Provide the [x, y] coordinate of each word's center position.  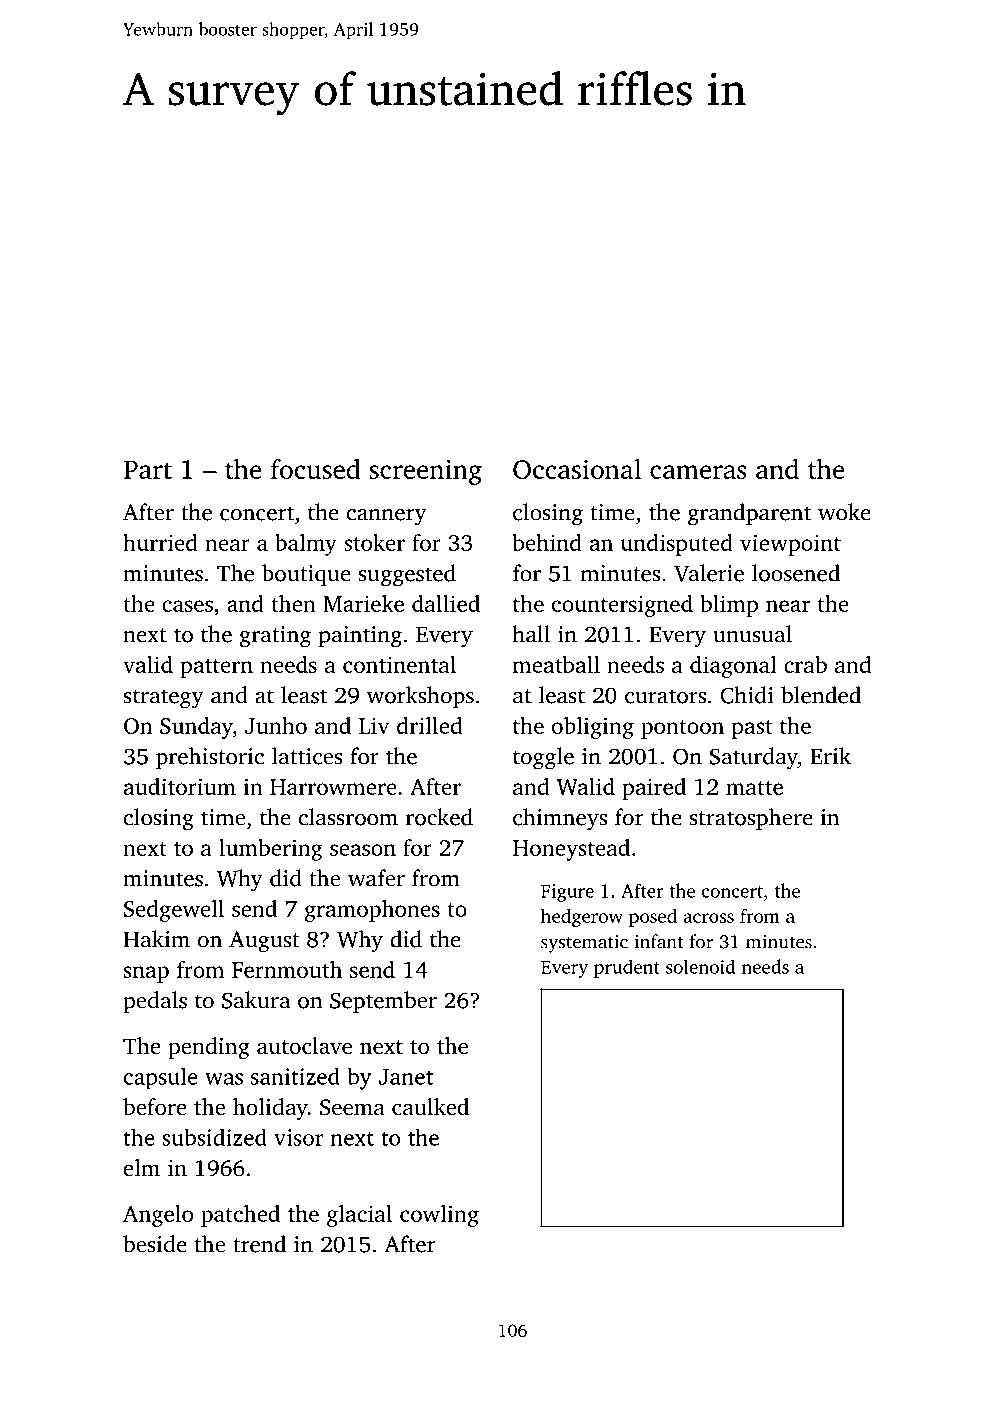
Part [148, 469]
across [708, 918]
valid [148, 664]
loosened [796, 573]
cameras [698, 472]
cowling [439, 1216]
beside [155, 1244]
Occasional [577, 469]
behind [547, 542]
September [383, 1002]
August [264, 942]
